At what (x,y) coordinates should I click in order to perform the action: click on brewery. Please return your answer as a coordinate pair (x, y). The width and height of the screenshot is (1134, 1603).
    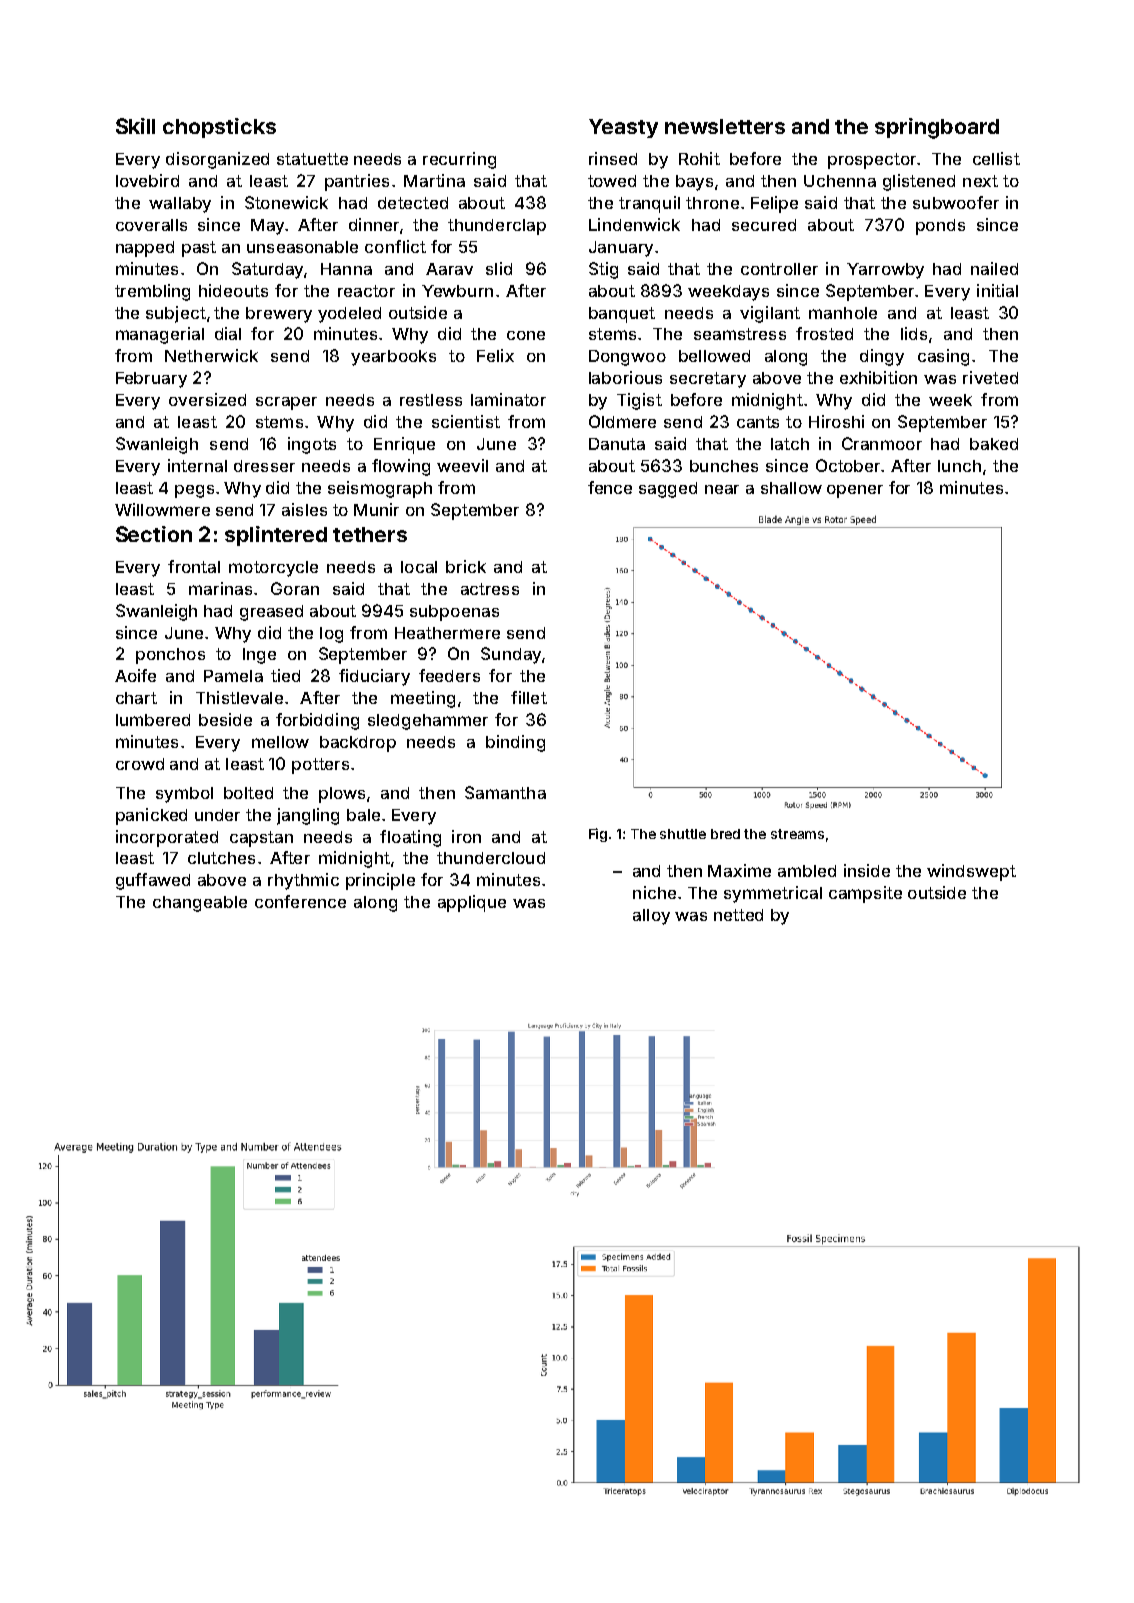
    Looking at the image, I should click on (279, 315).
